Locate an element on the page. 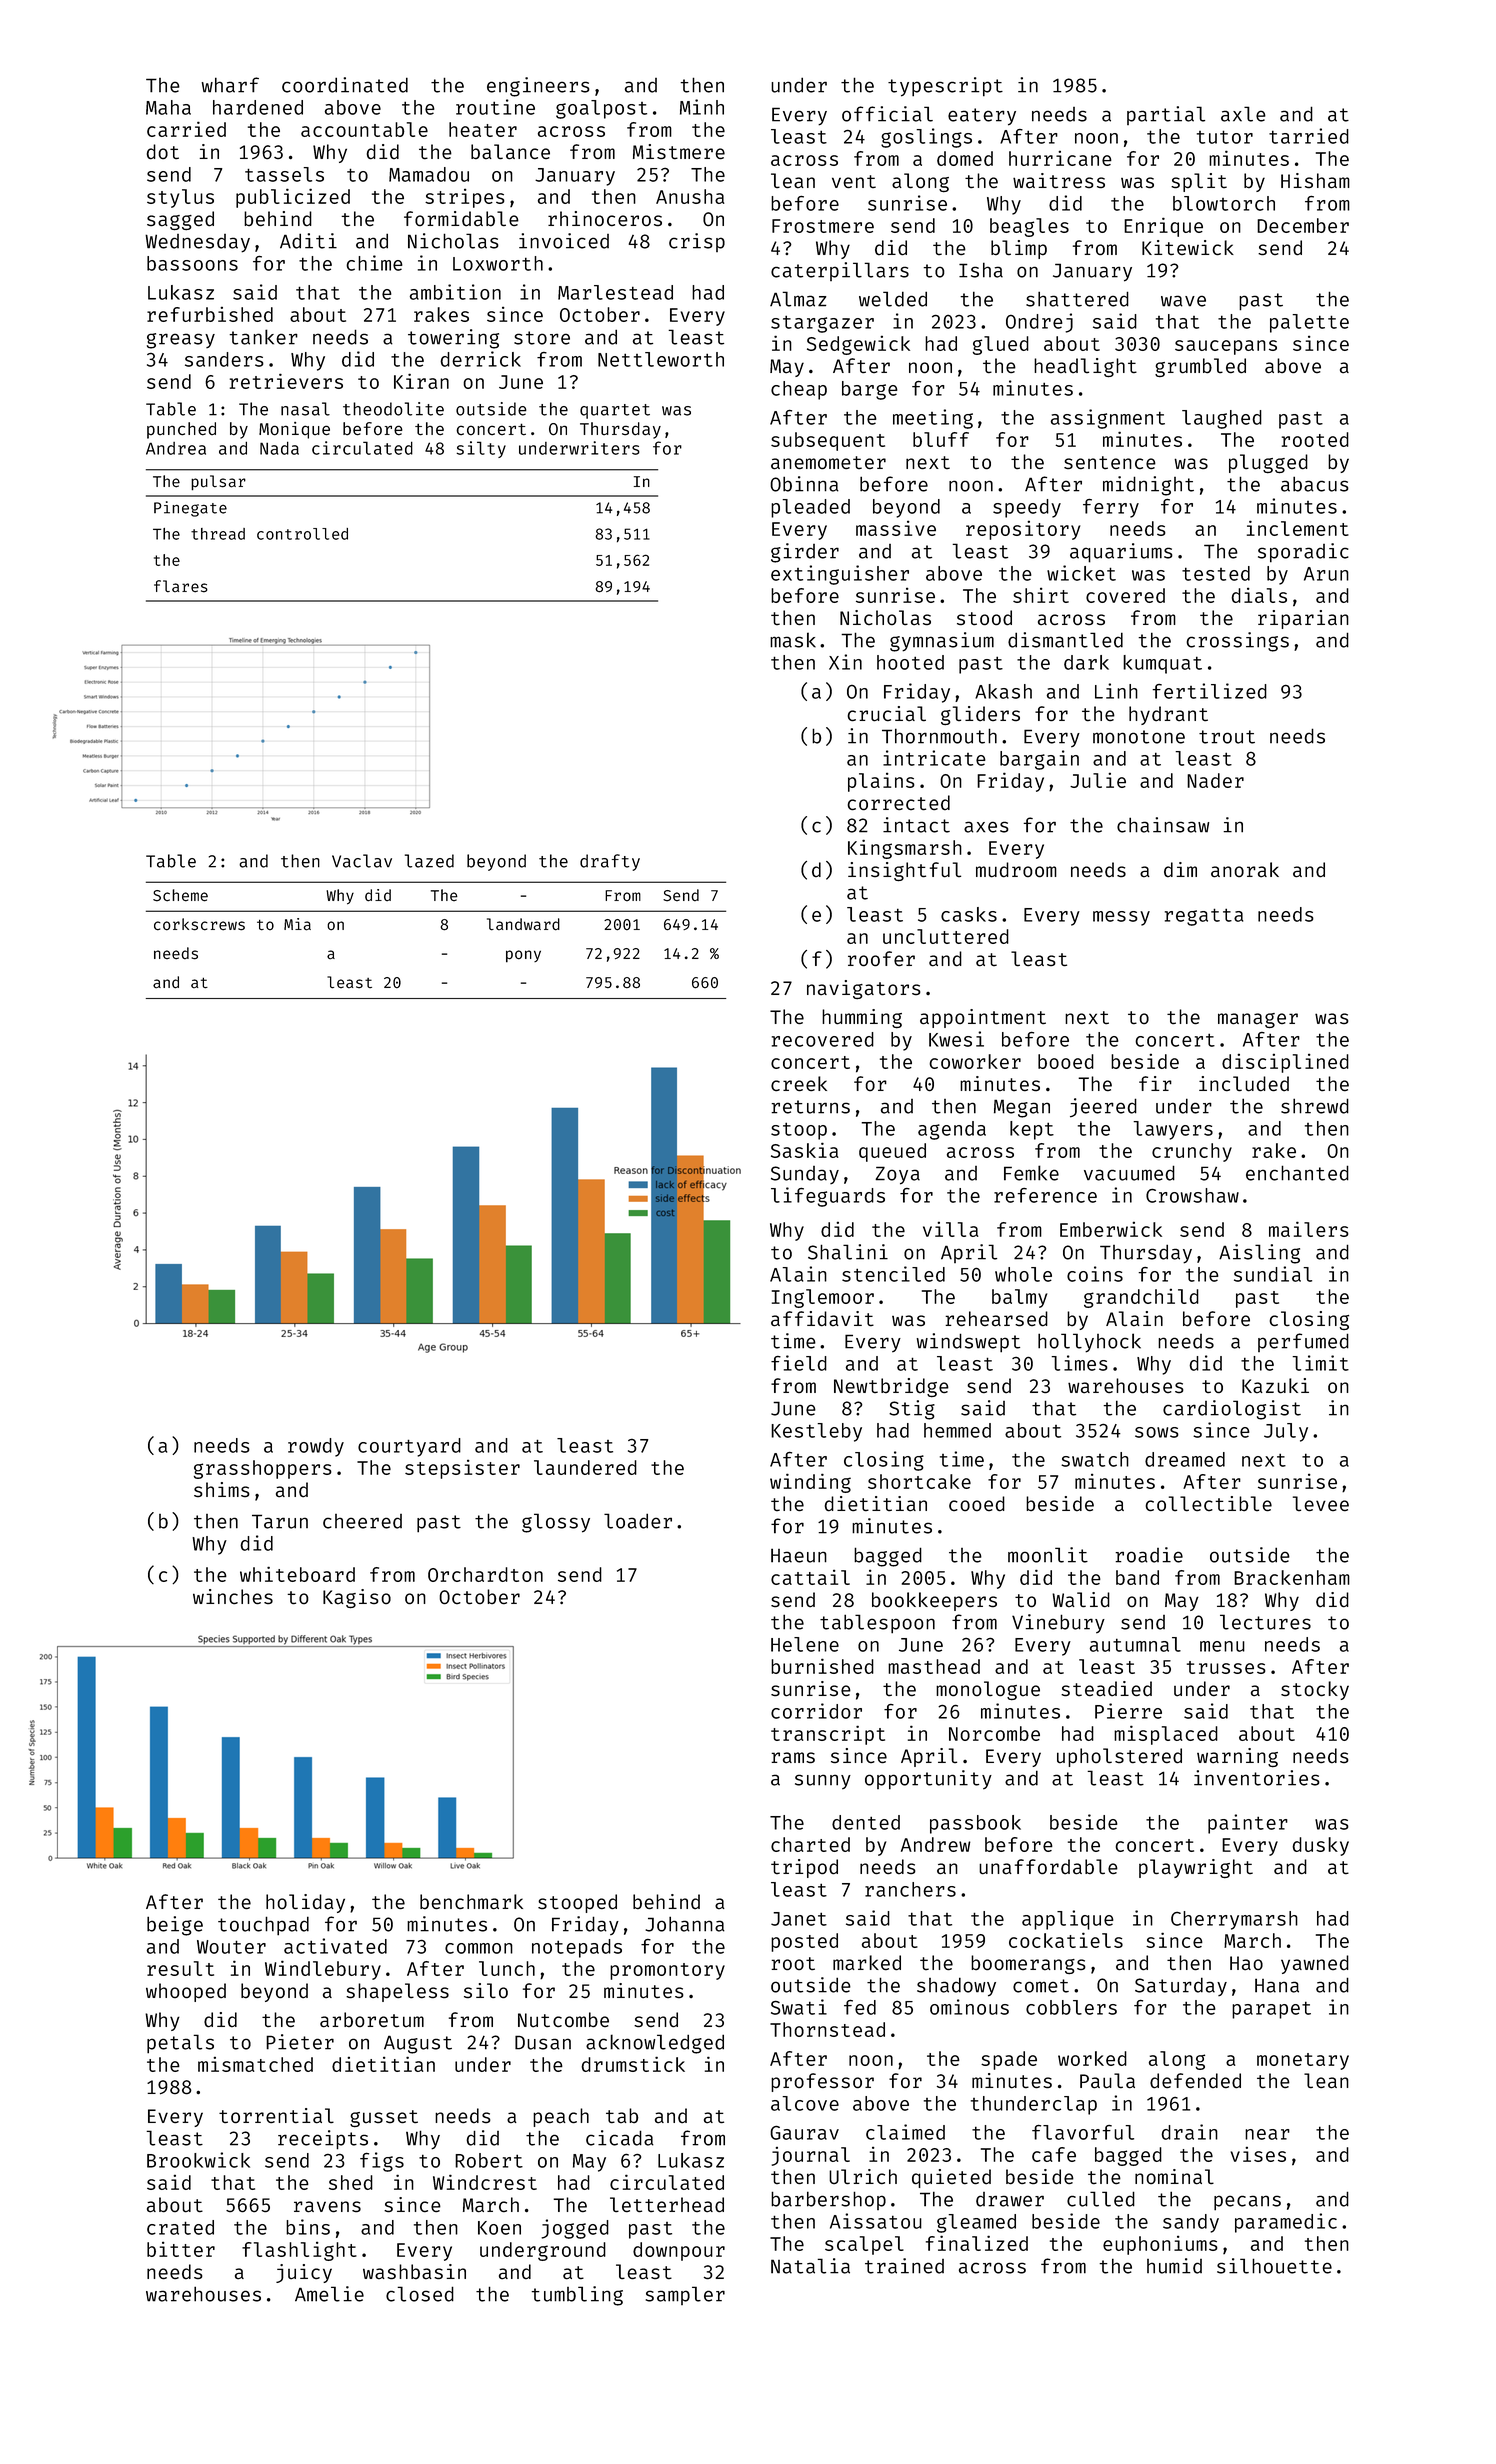 This image has height=2464, width=1496. loader is located at coordinates (638, 1521).
